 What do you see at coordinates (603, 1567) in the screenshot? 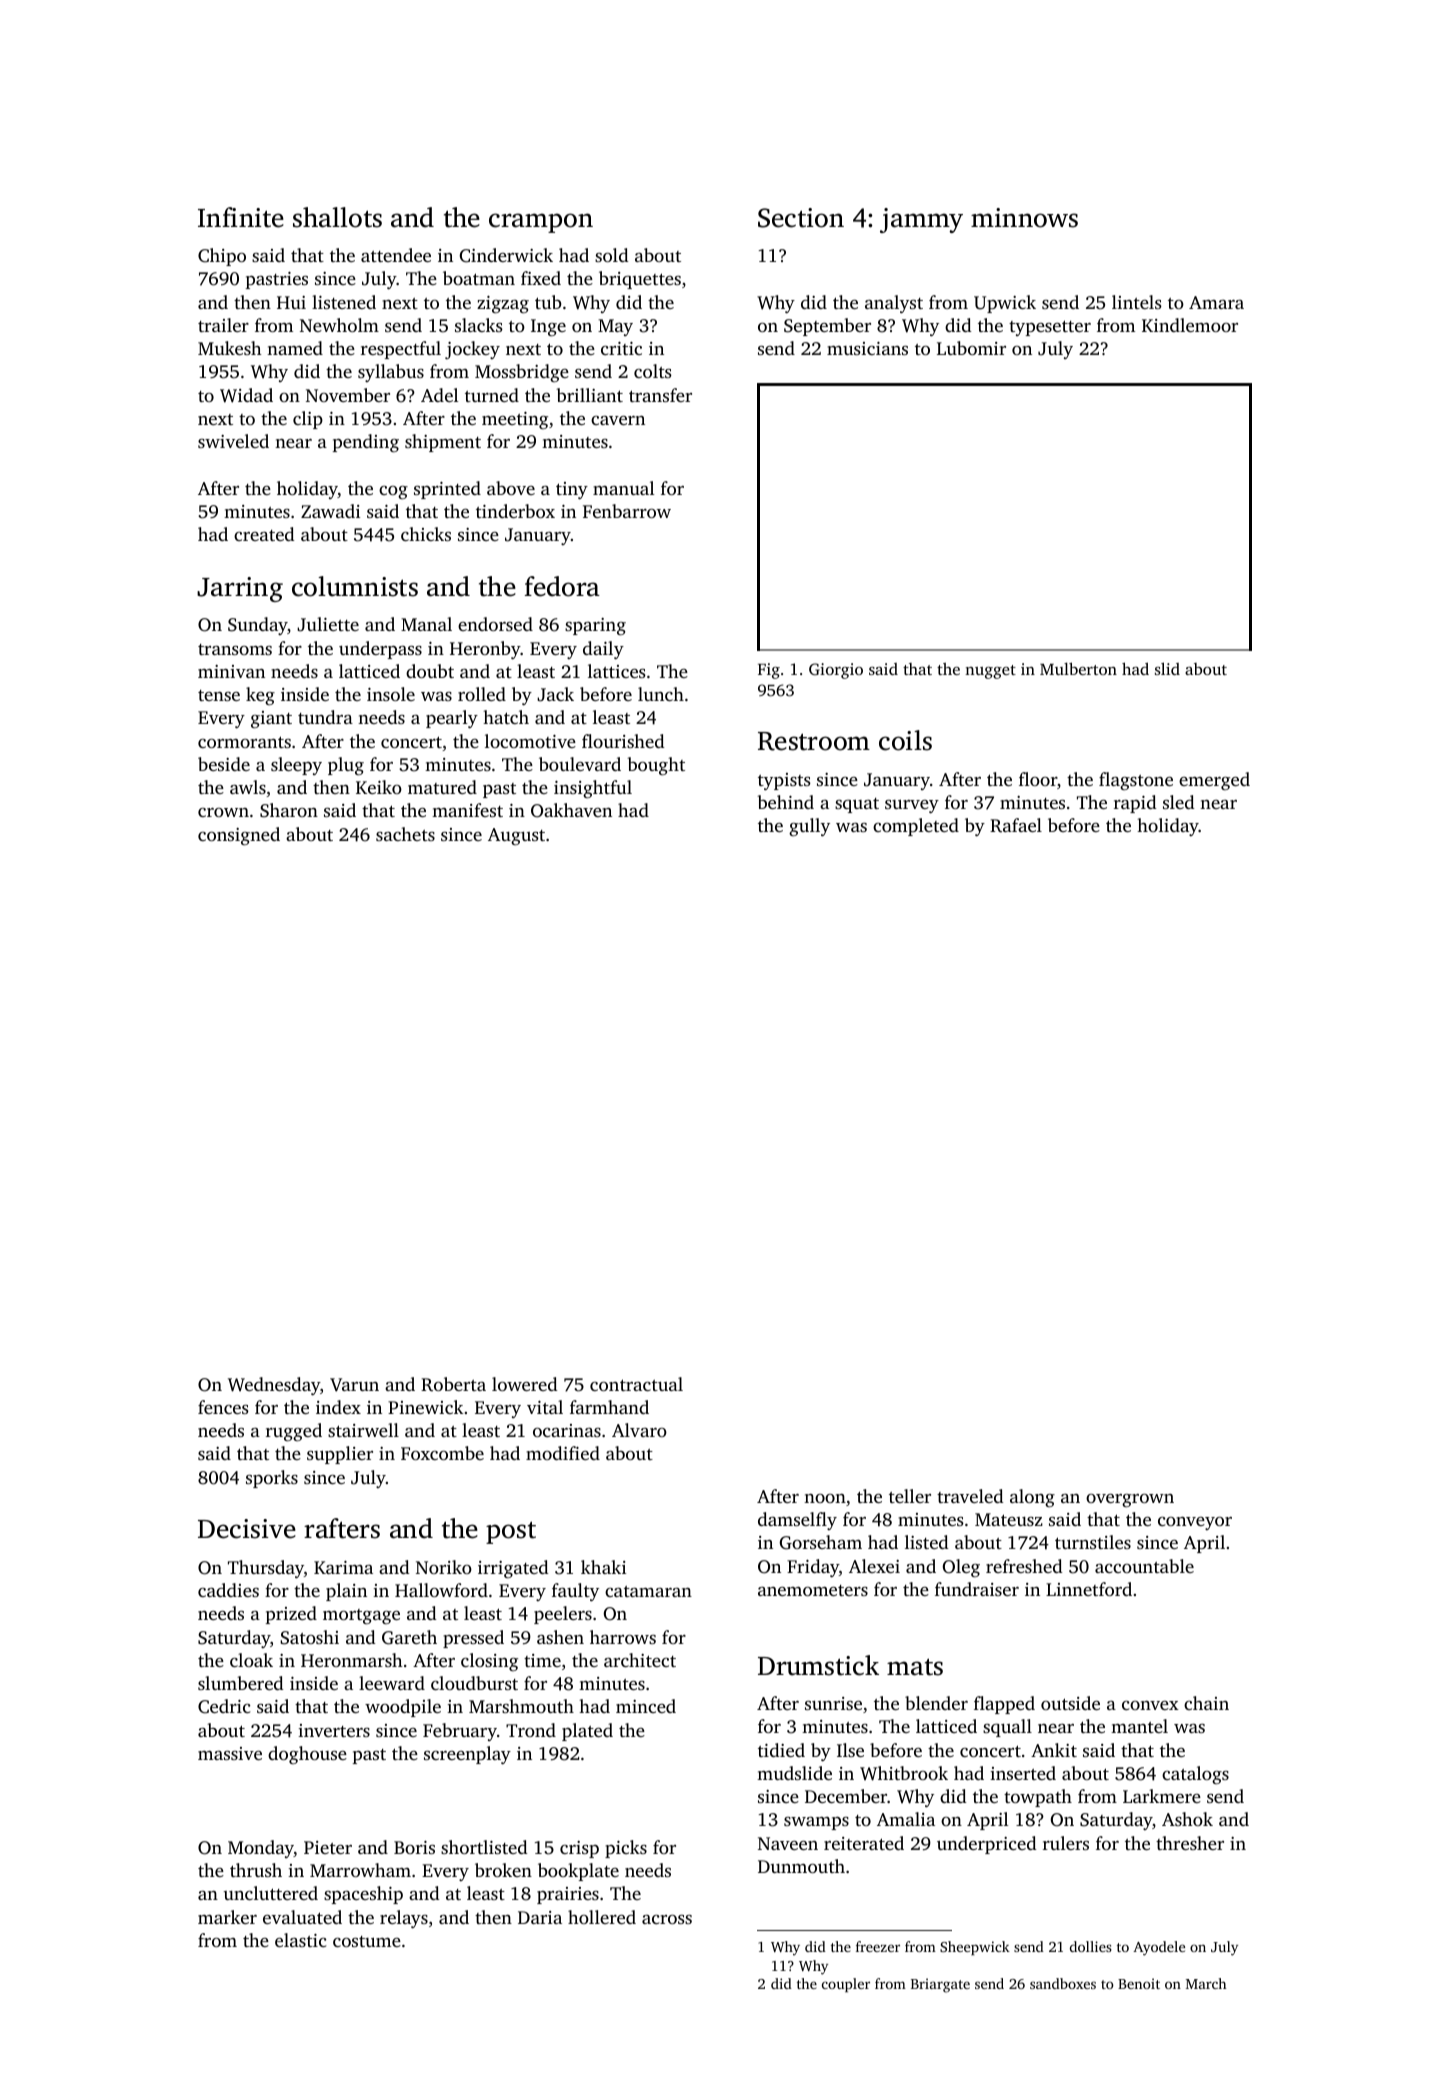
I see `khaki` at bounding box center [603, 1567].
